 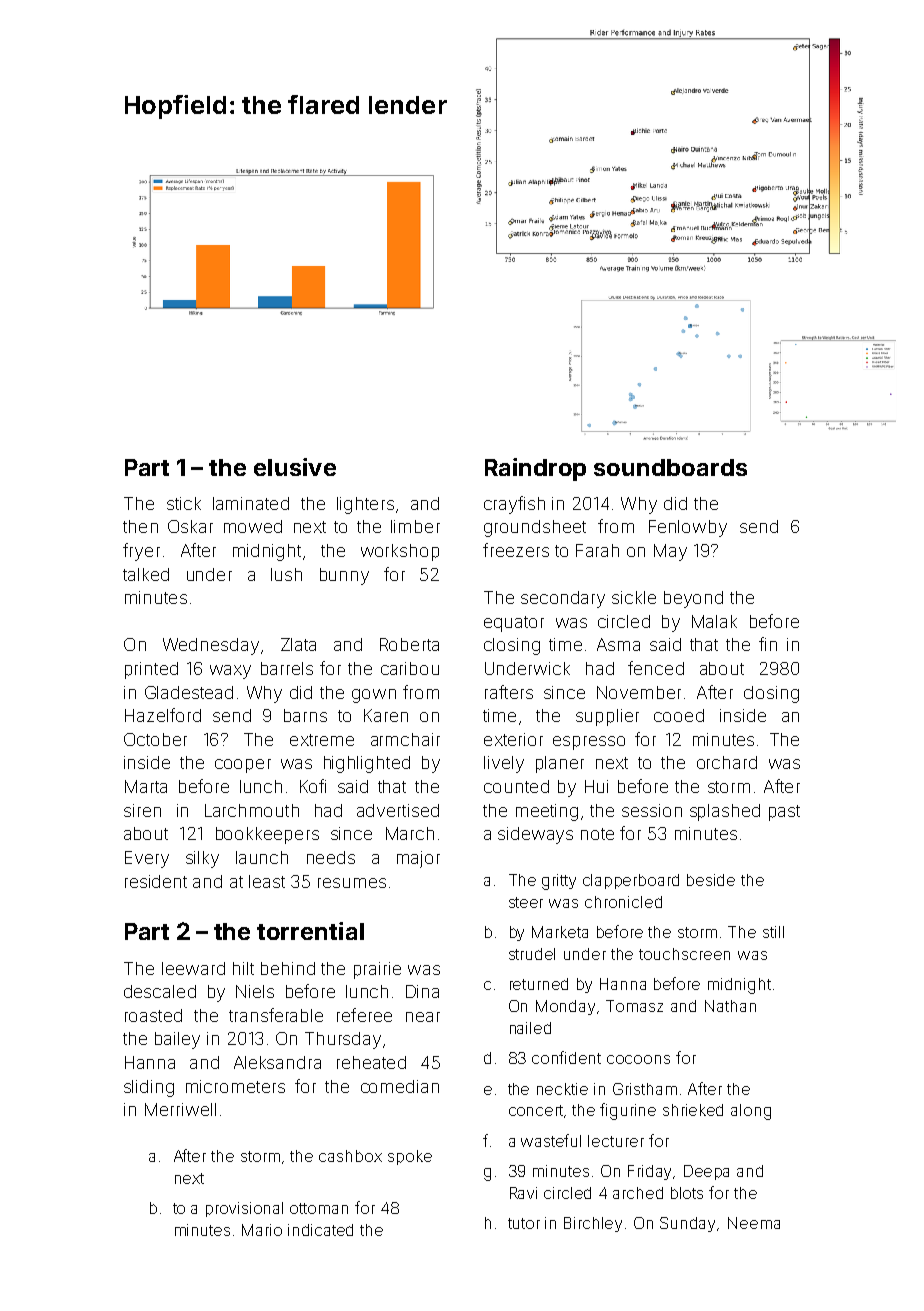 What do you see at coordinates (645, 1089) in the screenshot?
I see `Gristham` at bounding box center [645, 1089].
